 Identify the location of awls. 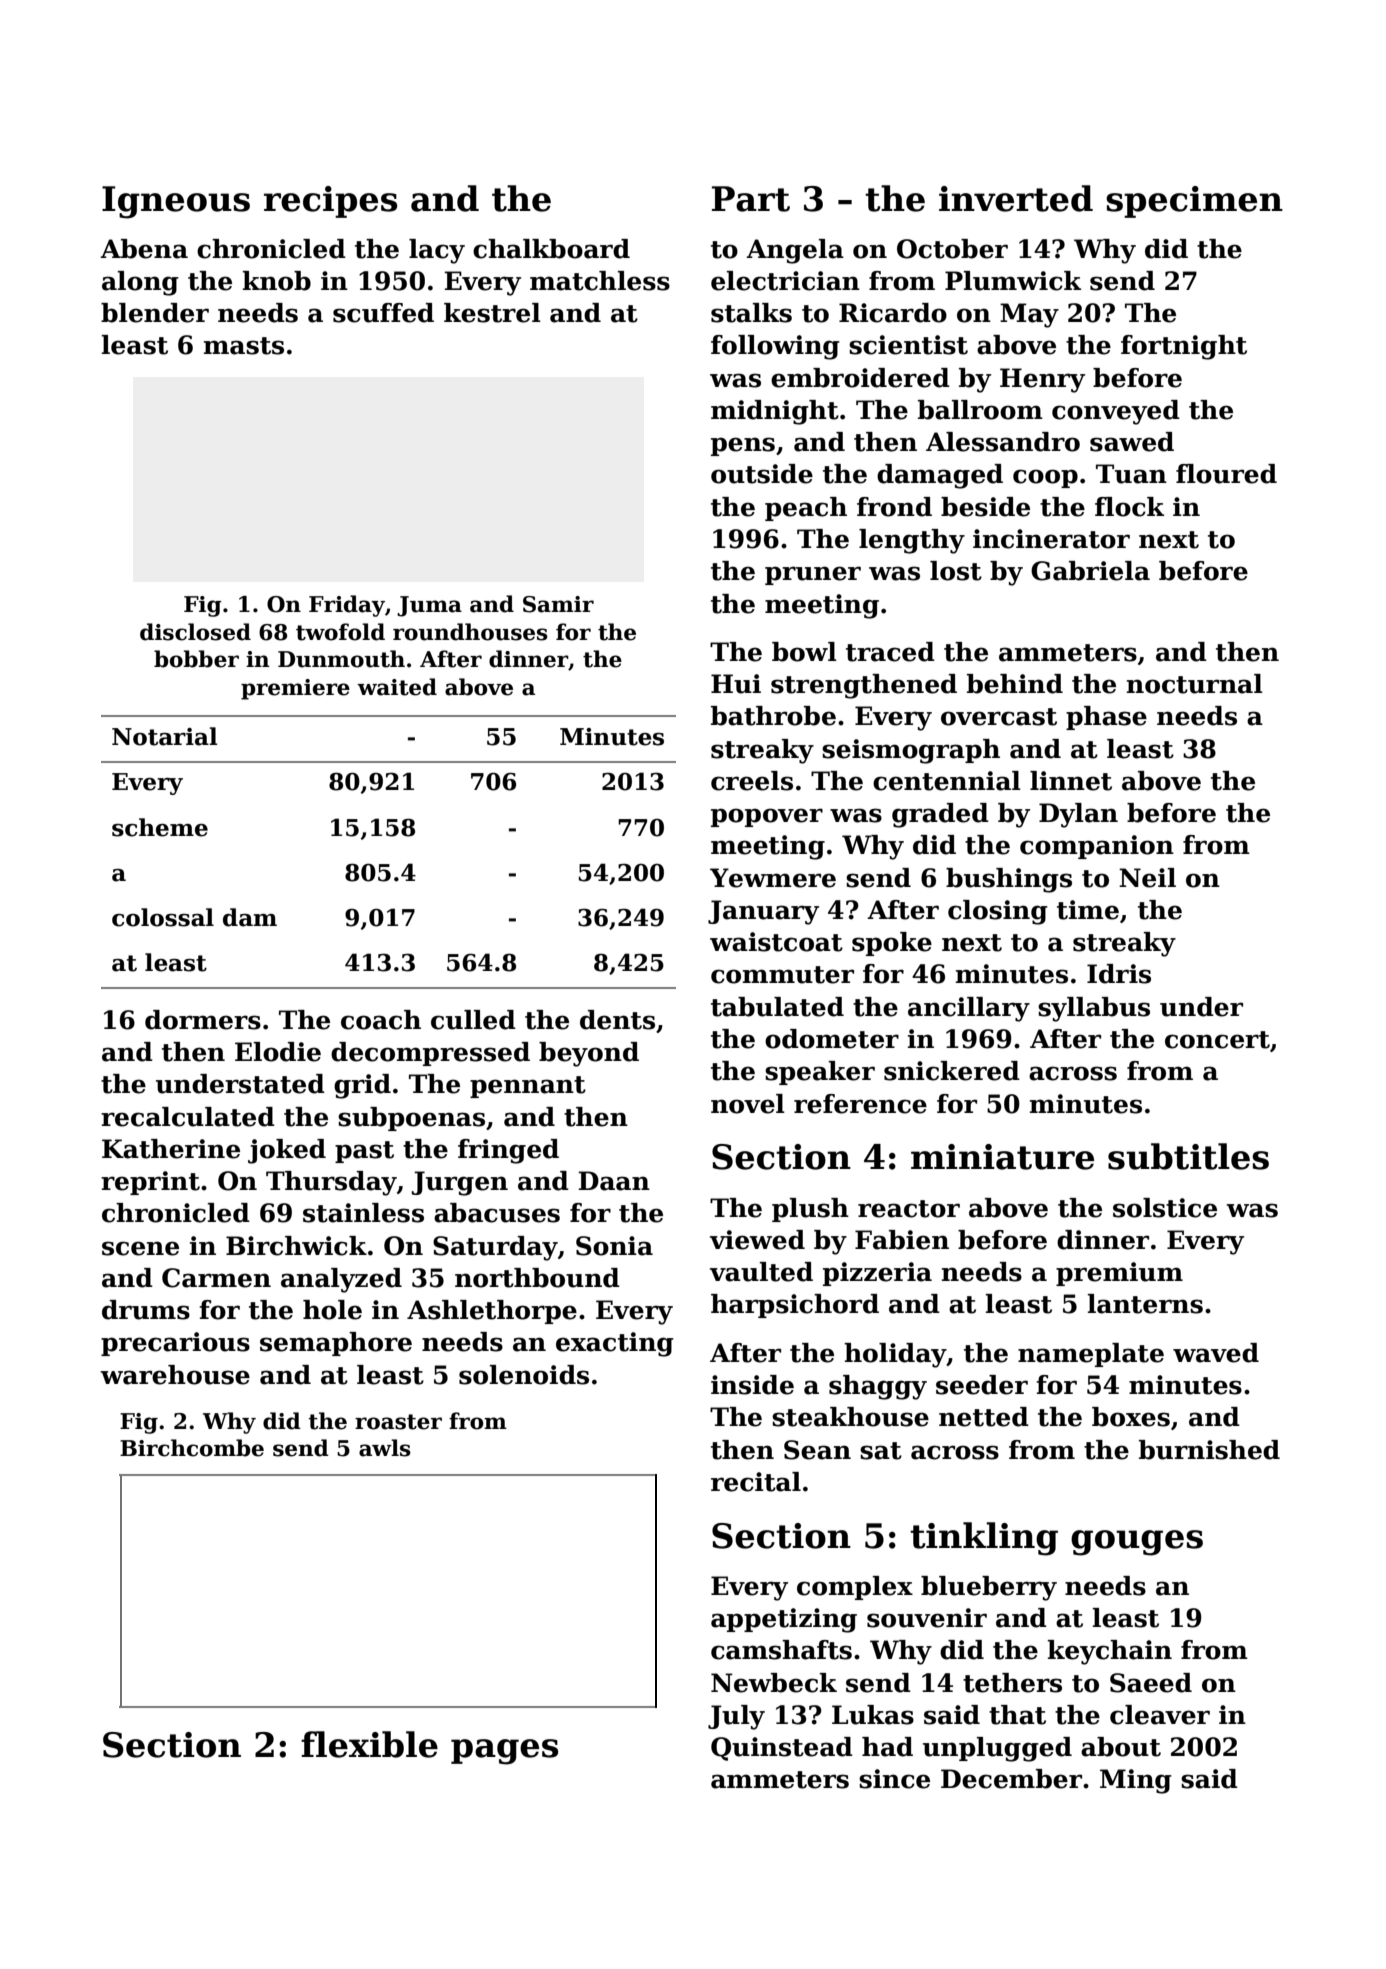
(385, 1448).
